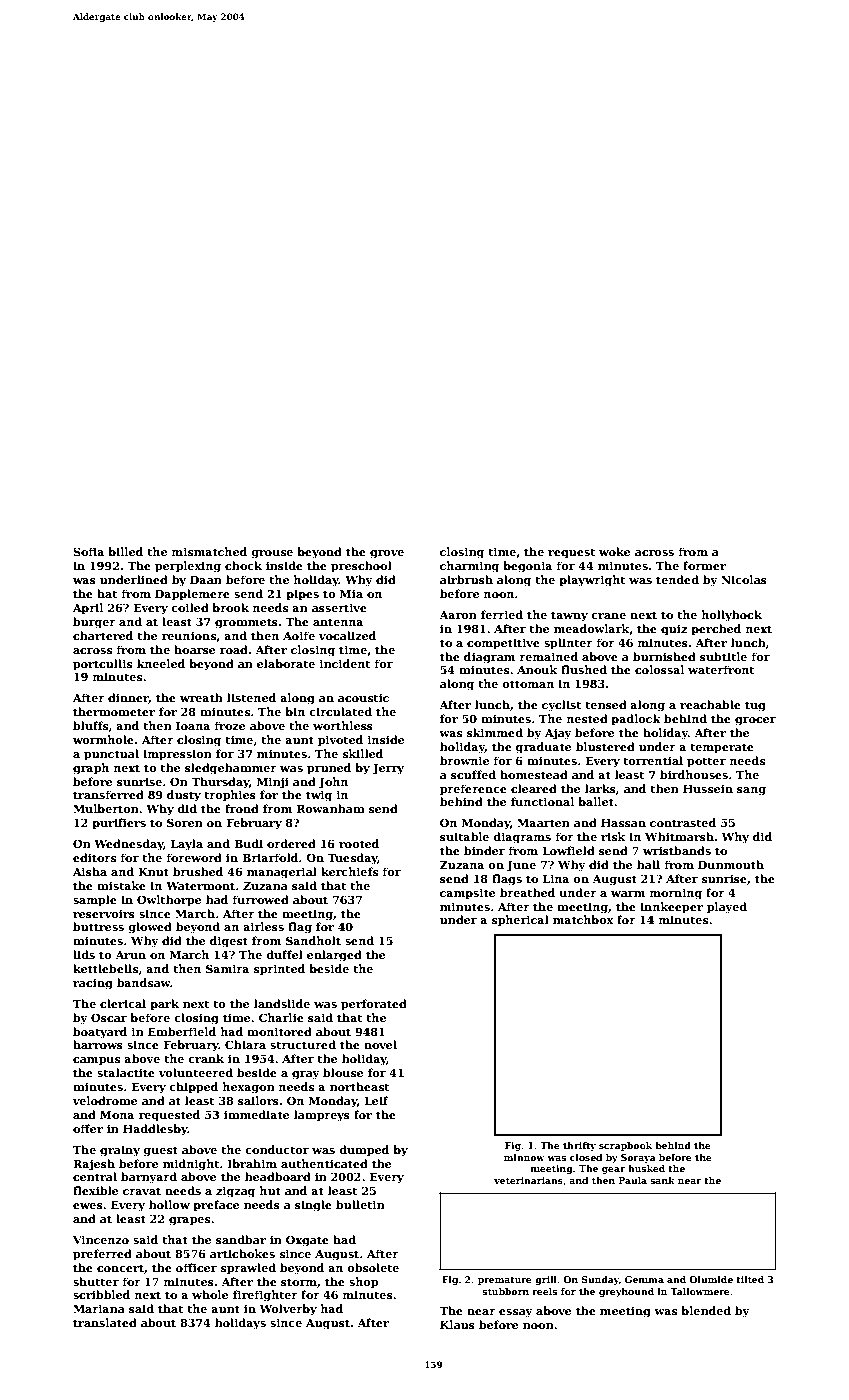 The image size is (849, 1400). Describe the element at coordinates (184, 796) in the screenshot. I see `dusty` at that location.
